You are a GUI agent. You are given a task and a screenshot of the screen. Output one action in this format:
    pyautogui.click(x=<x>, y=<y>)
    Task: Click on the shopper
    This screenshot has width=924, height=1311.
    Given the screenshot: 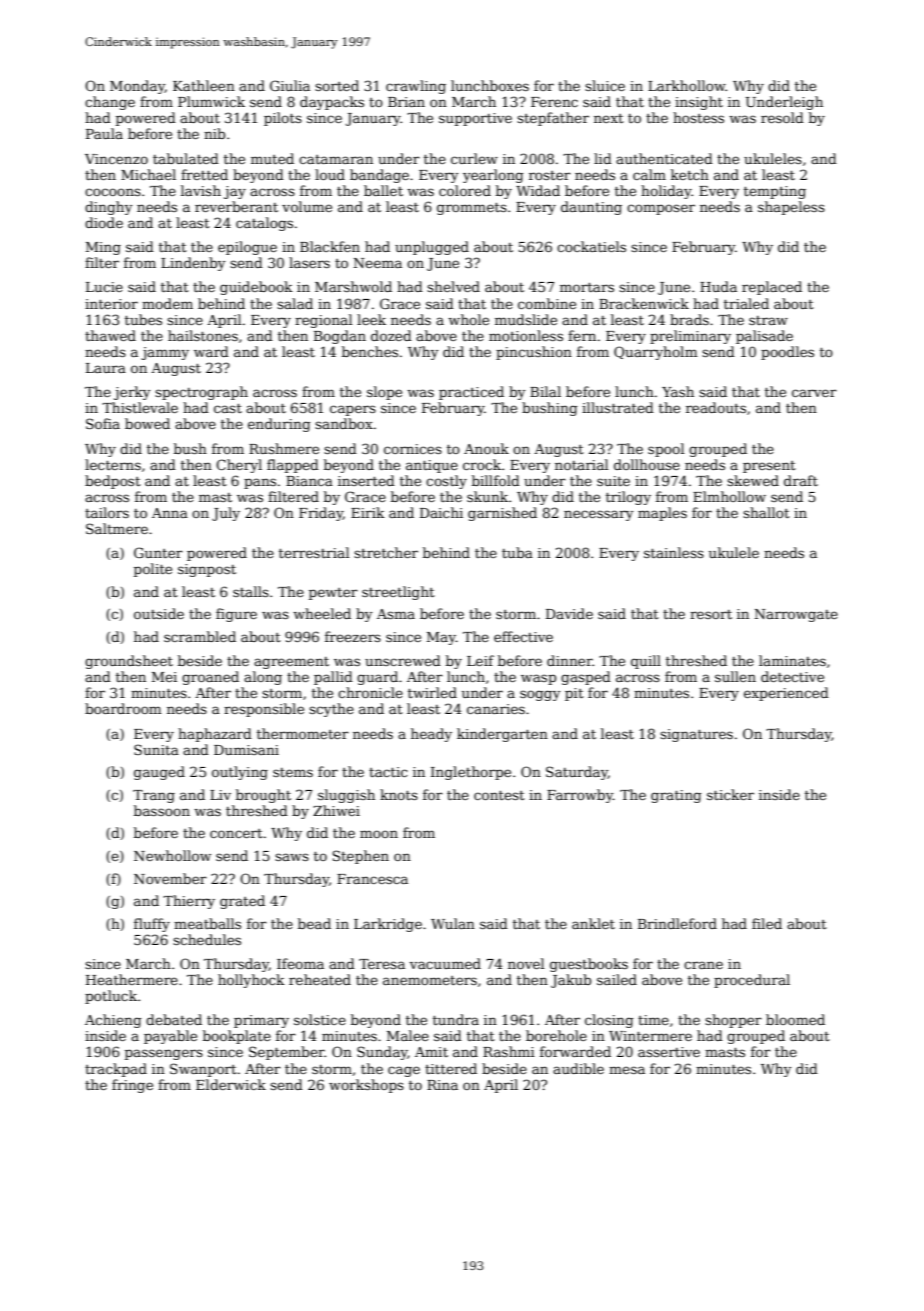 What is the action you would take?
    pyautogui.click(x=733, y=1021)
